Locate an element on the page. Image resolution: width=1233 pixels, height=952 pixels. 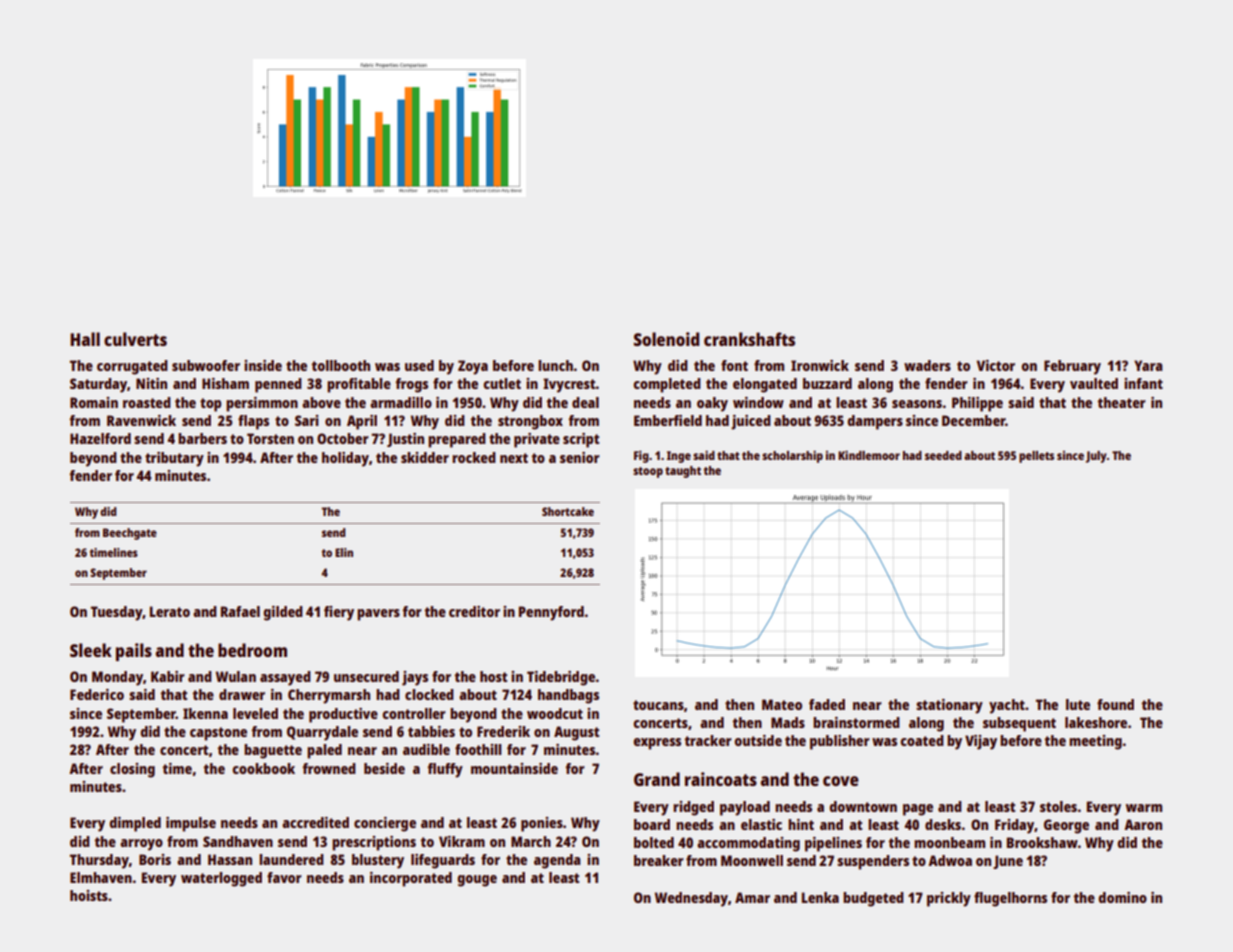
stoop is located at coordinates (648, 472).
